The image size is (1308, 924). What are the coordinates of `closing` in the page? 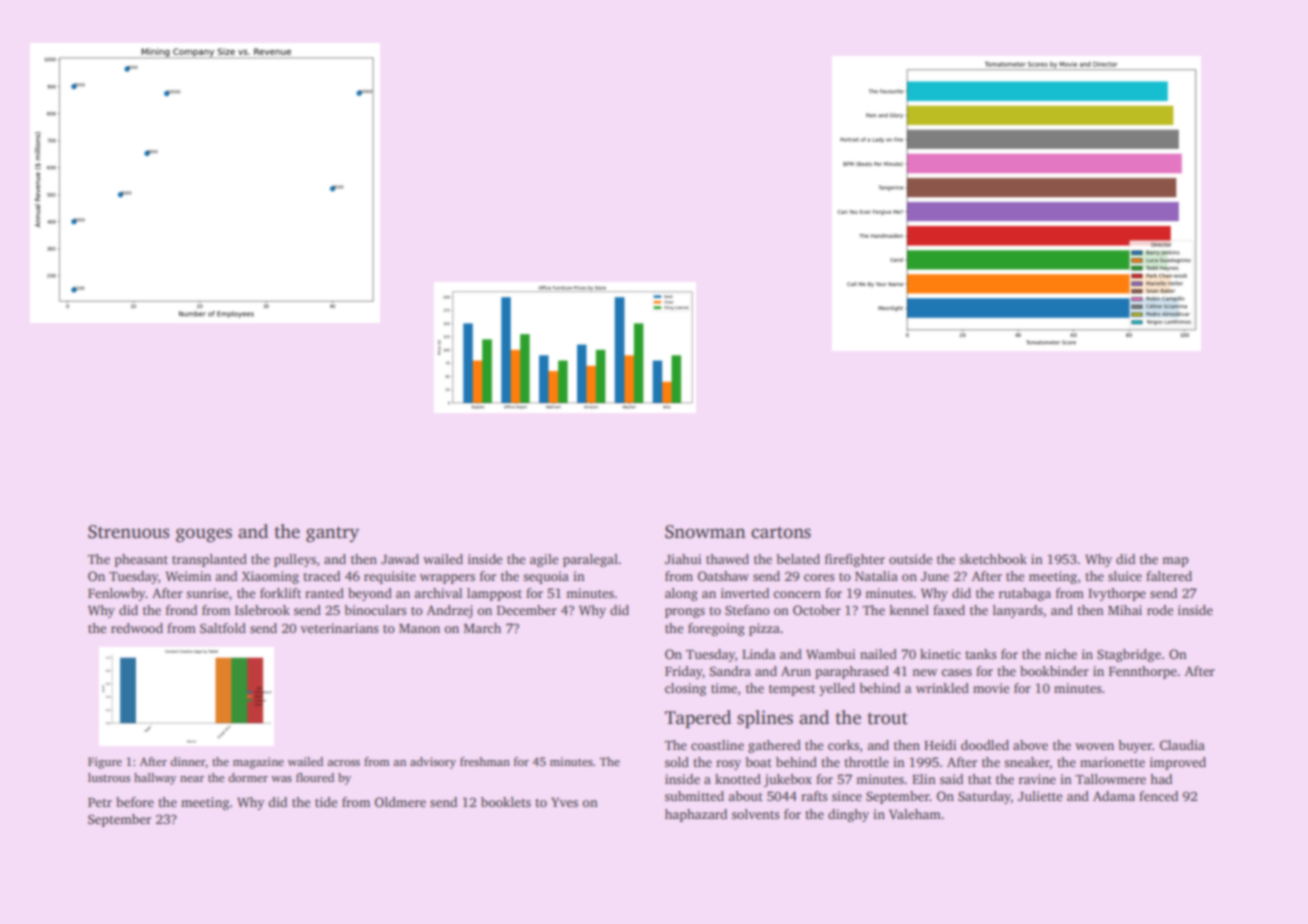 It's located at (685, 689).
